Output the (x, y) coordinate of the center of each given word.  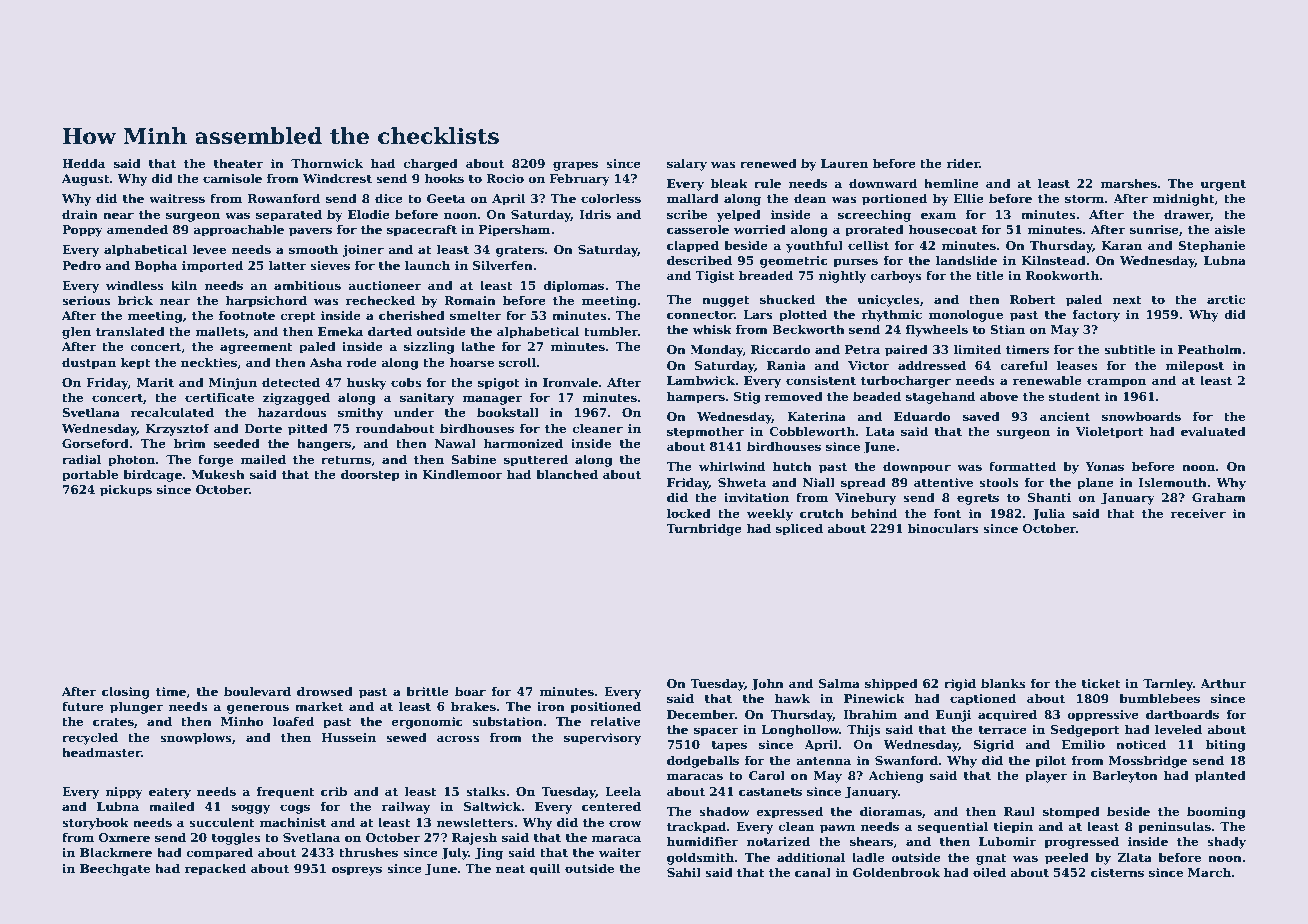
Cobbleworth (812, 431)
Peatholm (1210, 349)
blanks (1003, 683)
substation (507, 721)
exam (938, 215)
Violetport (1110, 433)
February (580, 180)
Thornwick (327, 163)
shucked (787, 299)
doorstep (370, 476)
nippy (124, 793)
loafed (293, 721)
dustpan (89, 364)
